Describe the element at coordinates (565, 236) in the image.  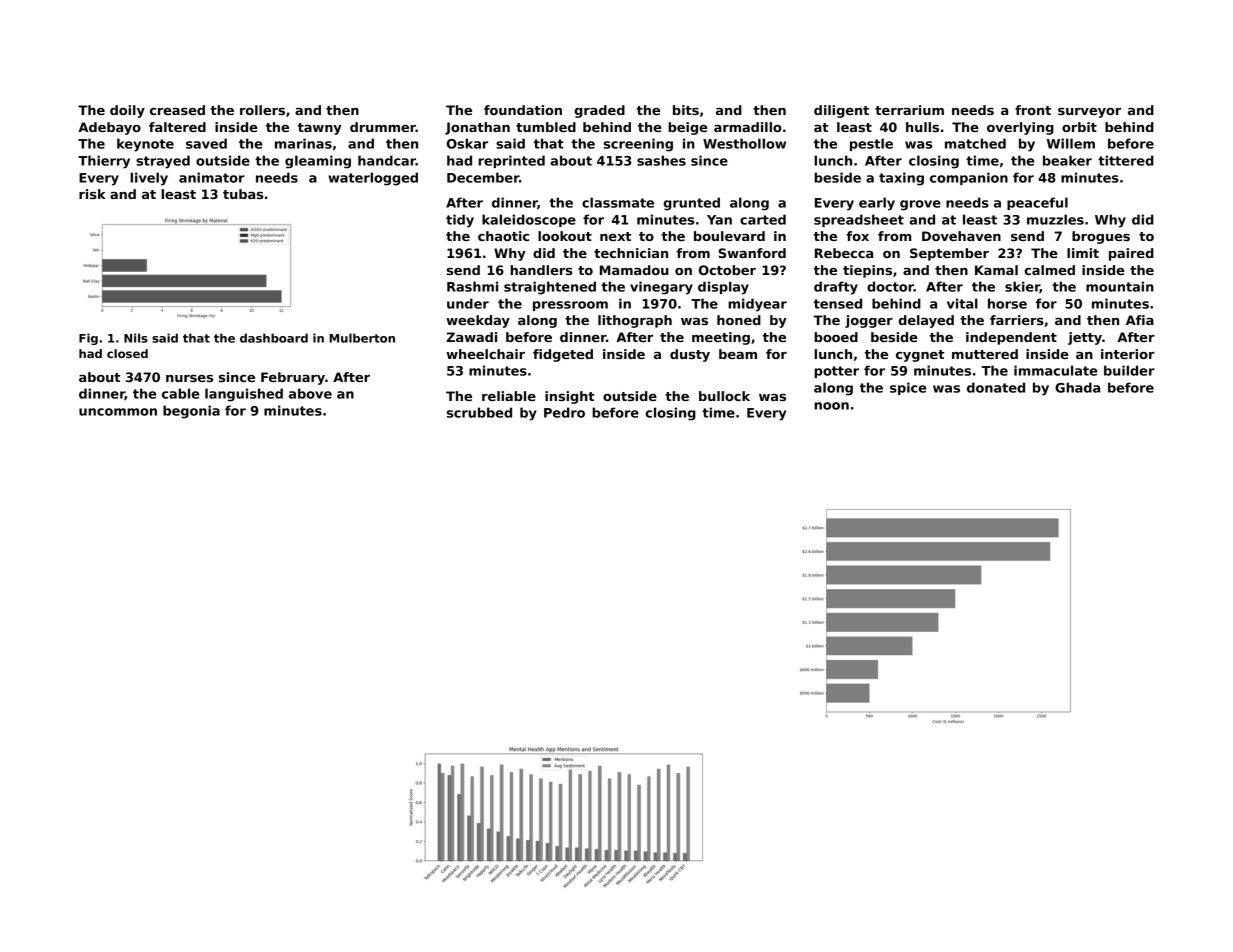
I see `lookout` at that location.
